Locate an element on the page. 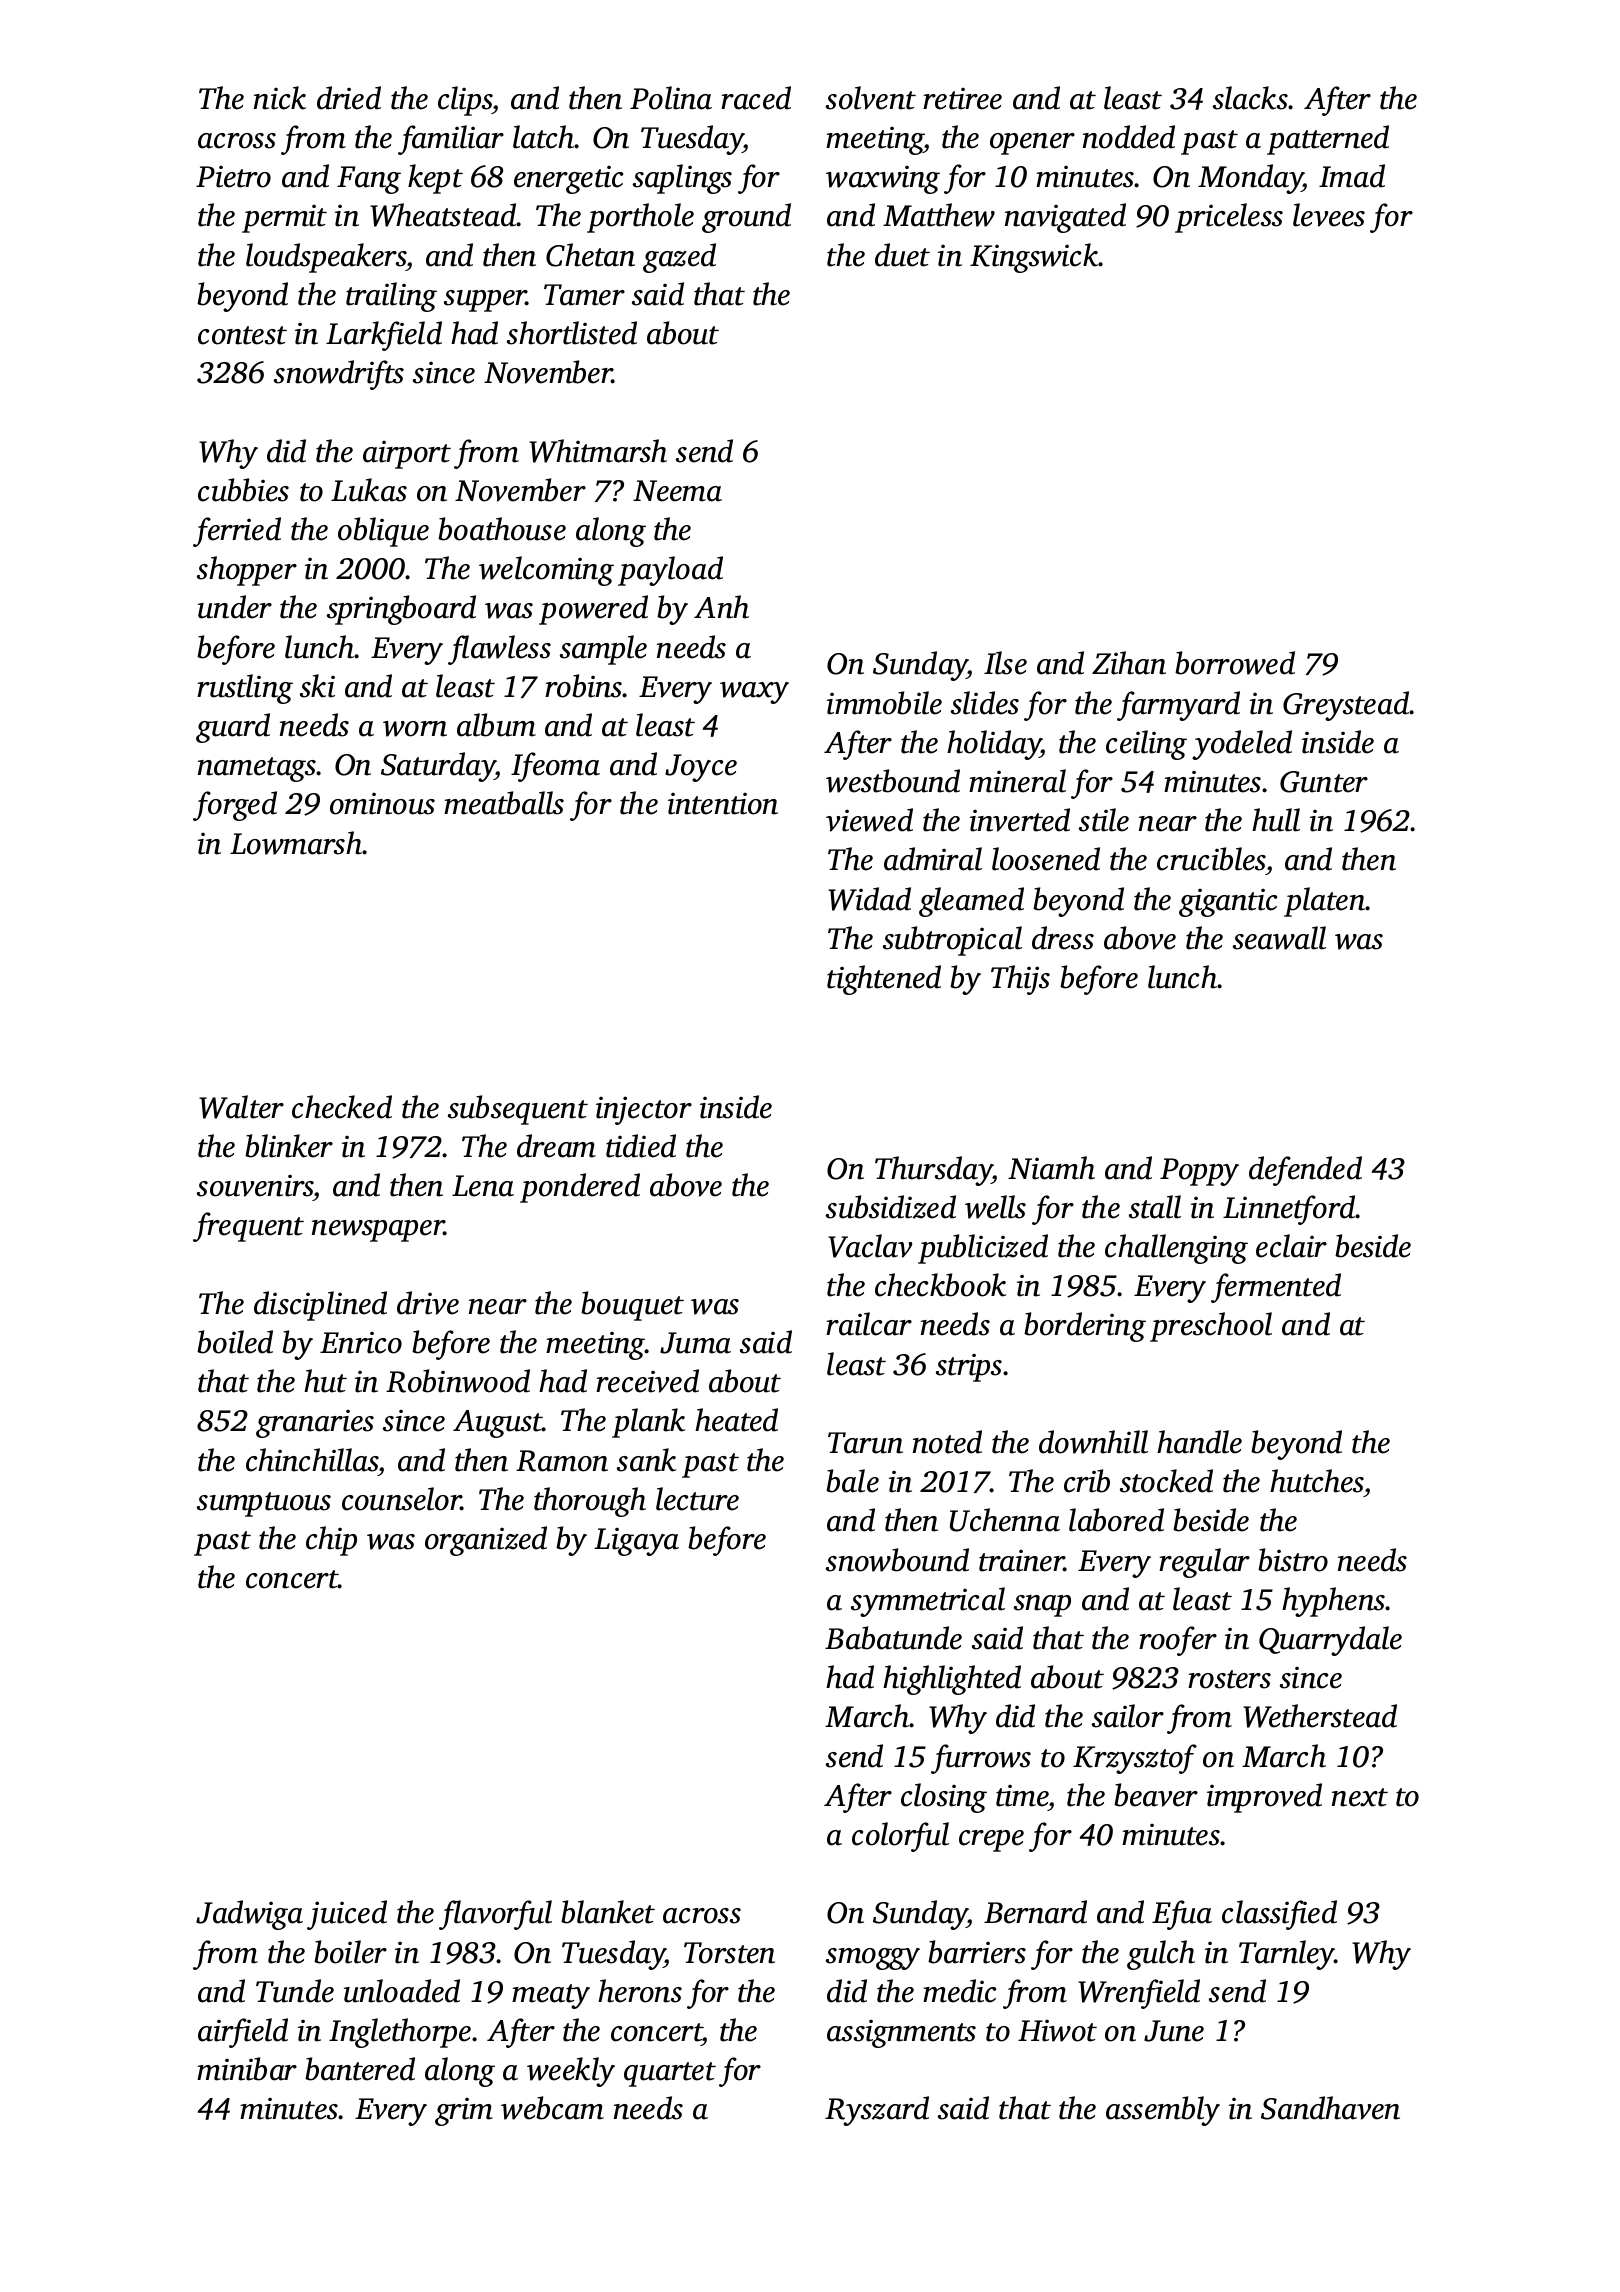 The width and height of the image is (1620, 2292). snowbound is located at coordinates (897, 1560).
